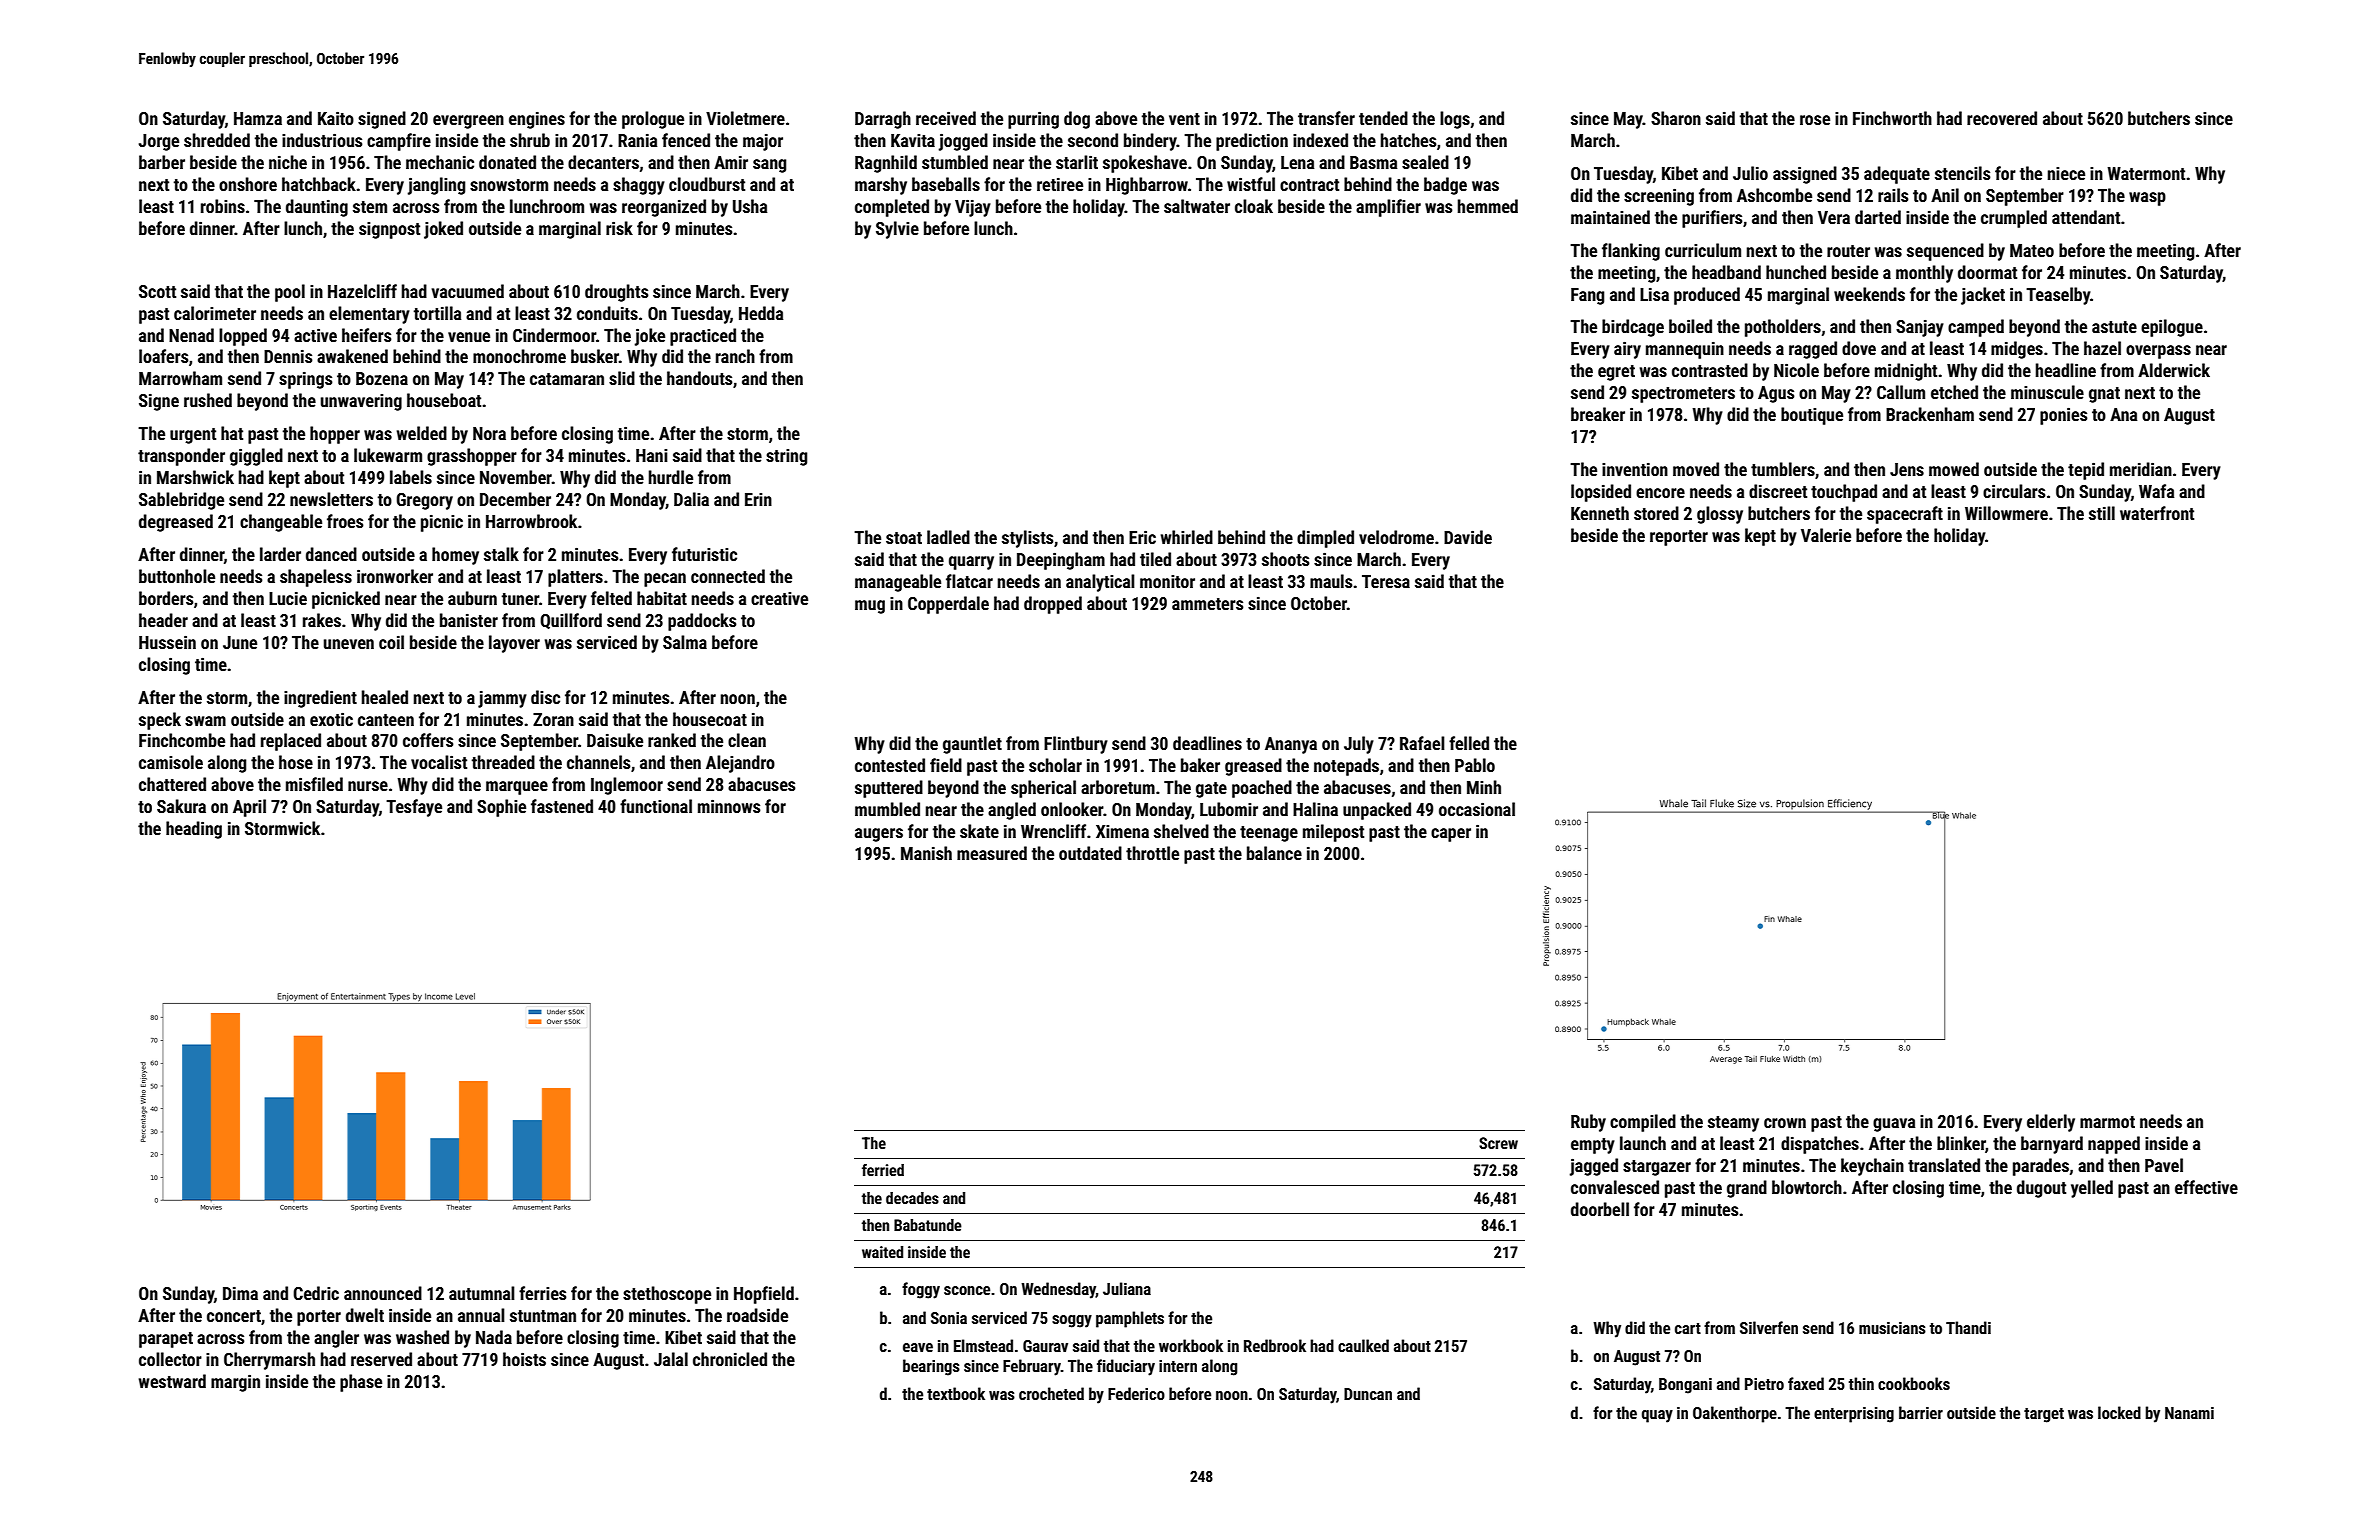 The image size is (2380, 1540). Describe the element at coordinates (2146, 173) in the image. I see `Watermont` at that location.
